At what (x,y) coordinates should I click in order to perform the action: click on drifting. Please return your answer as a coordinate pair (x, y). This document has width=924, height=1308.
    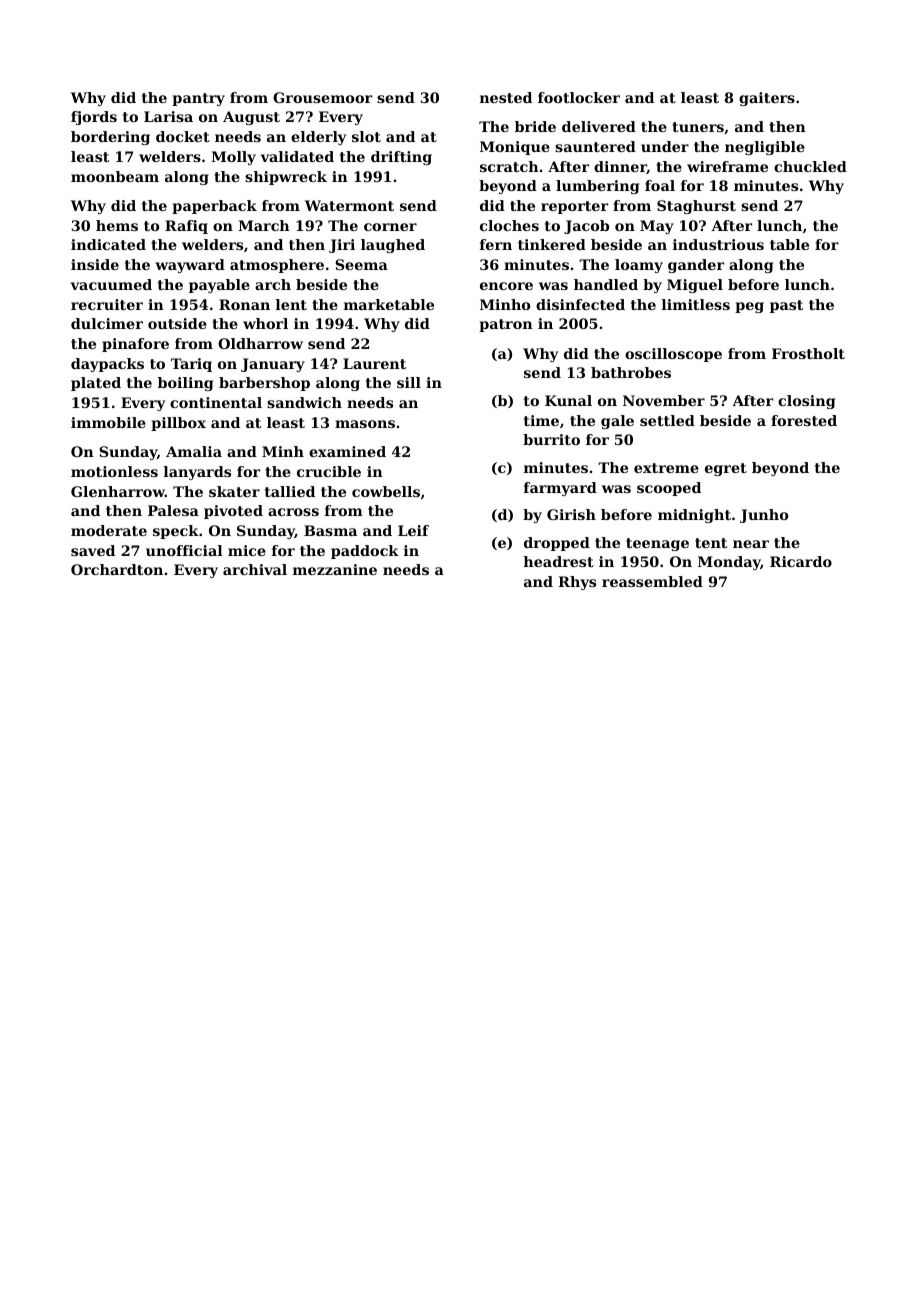
    Looking at the image, I should click on (401, 158).
